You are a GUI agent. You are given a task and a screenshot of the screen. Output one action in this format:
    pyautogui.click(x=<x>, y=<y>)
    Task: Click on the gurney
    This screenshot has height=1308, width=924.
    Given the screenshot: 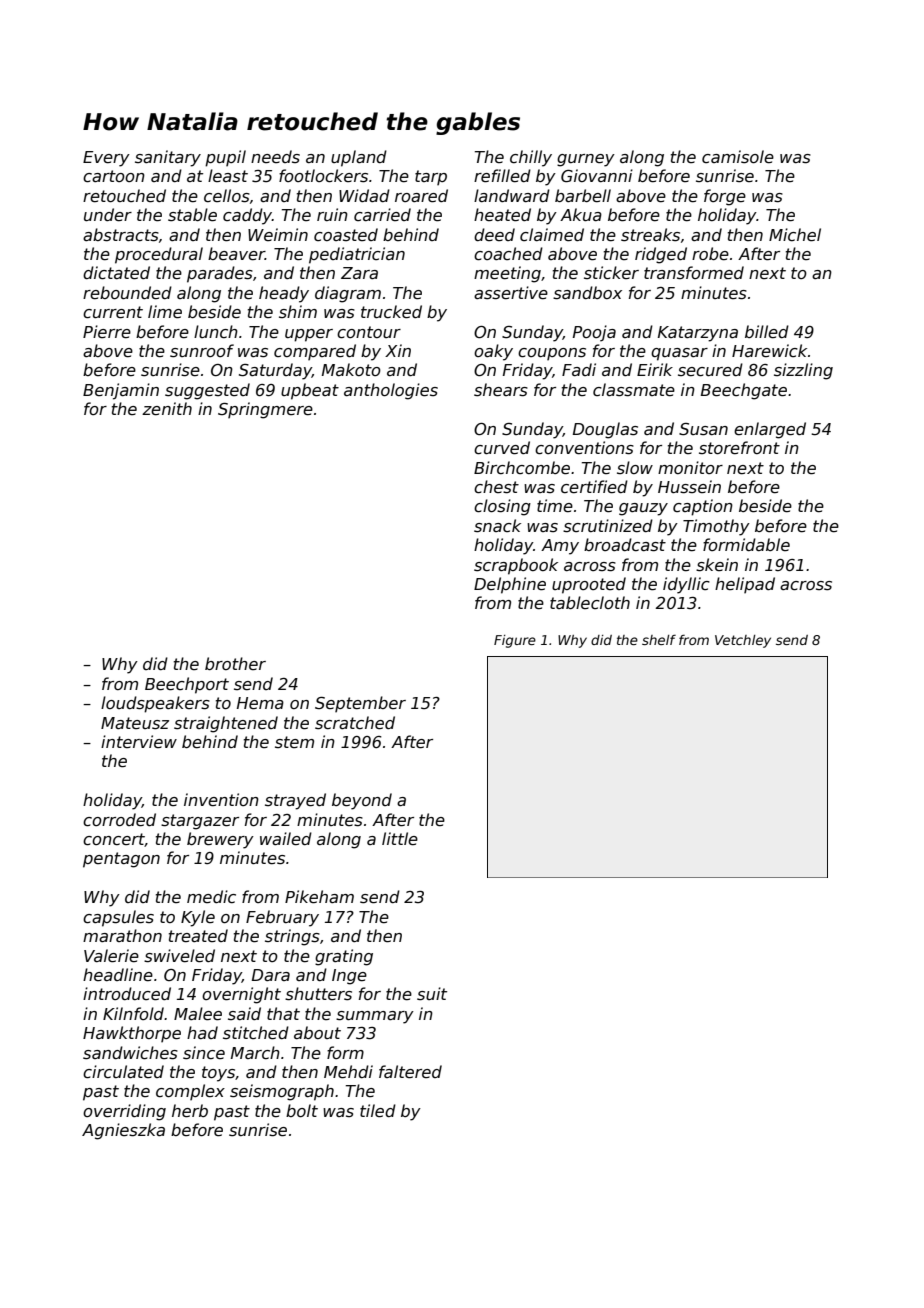 What is the action you would take?
    pyautogui.click(x=586, y=160)
